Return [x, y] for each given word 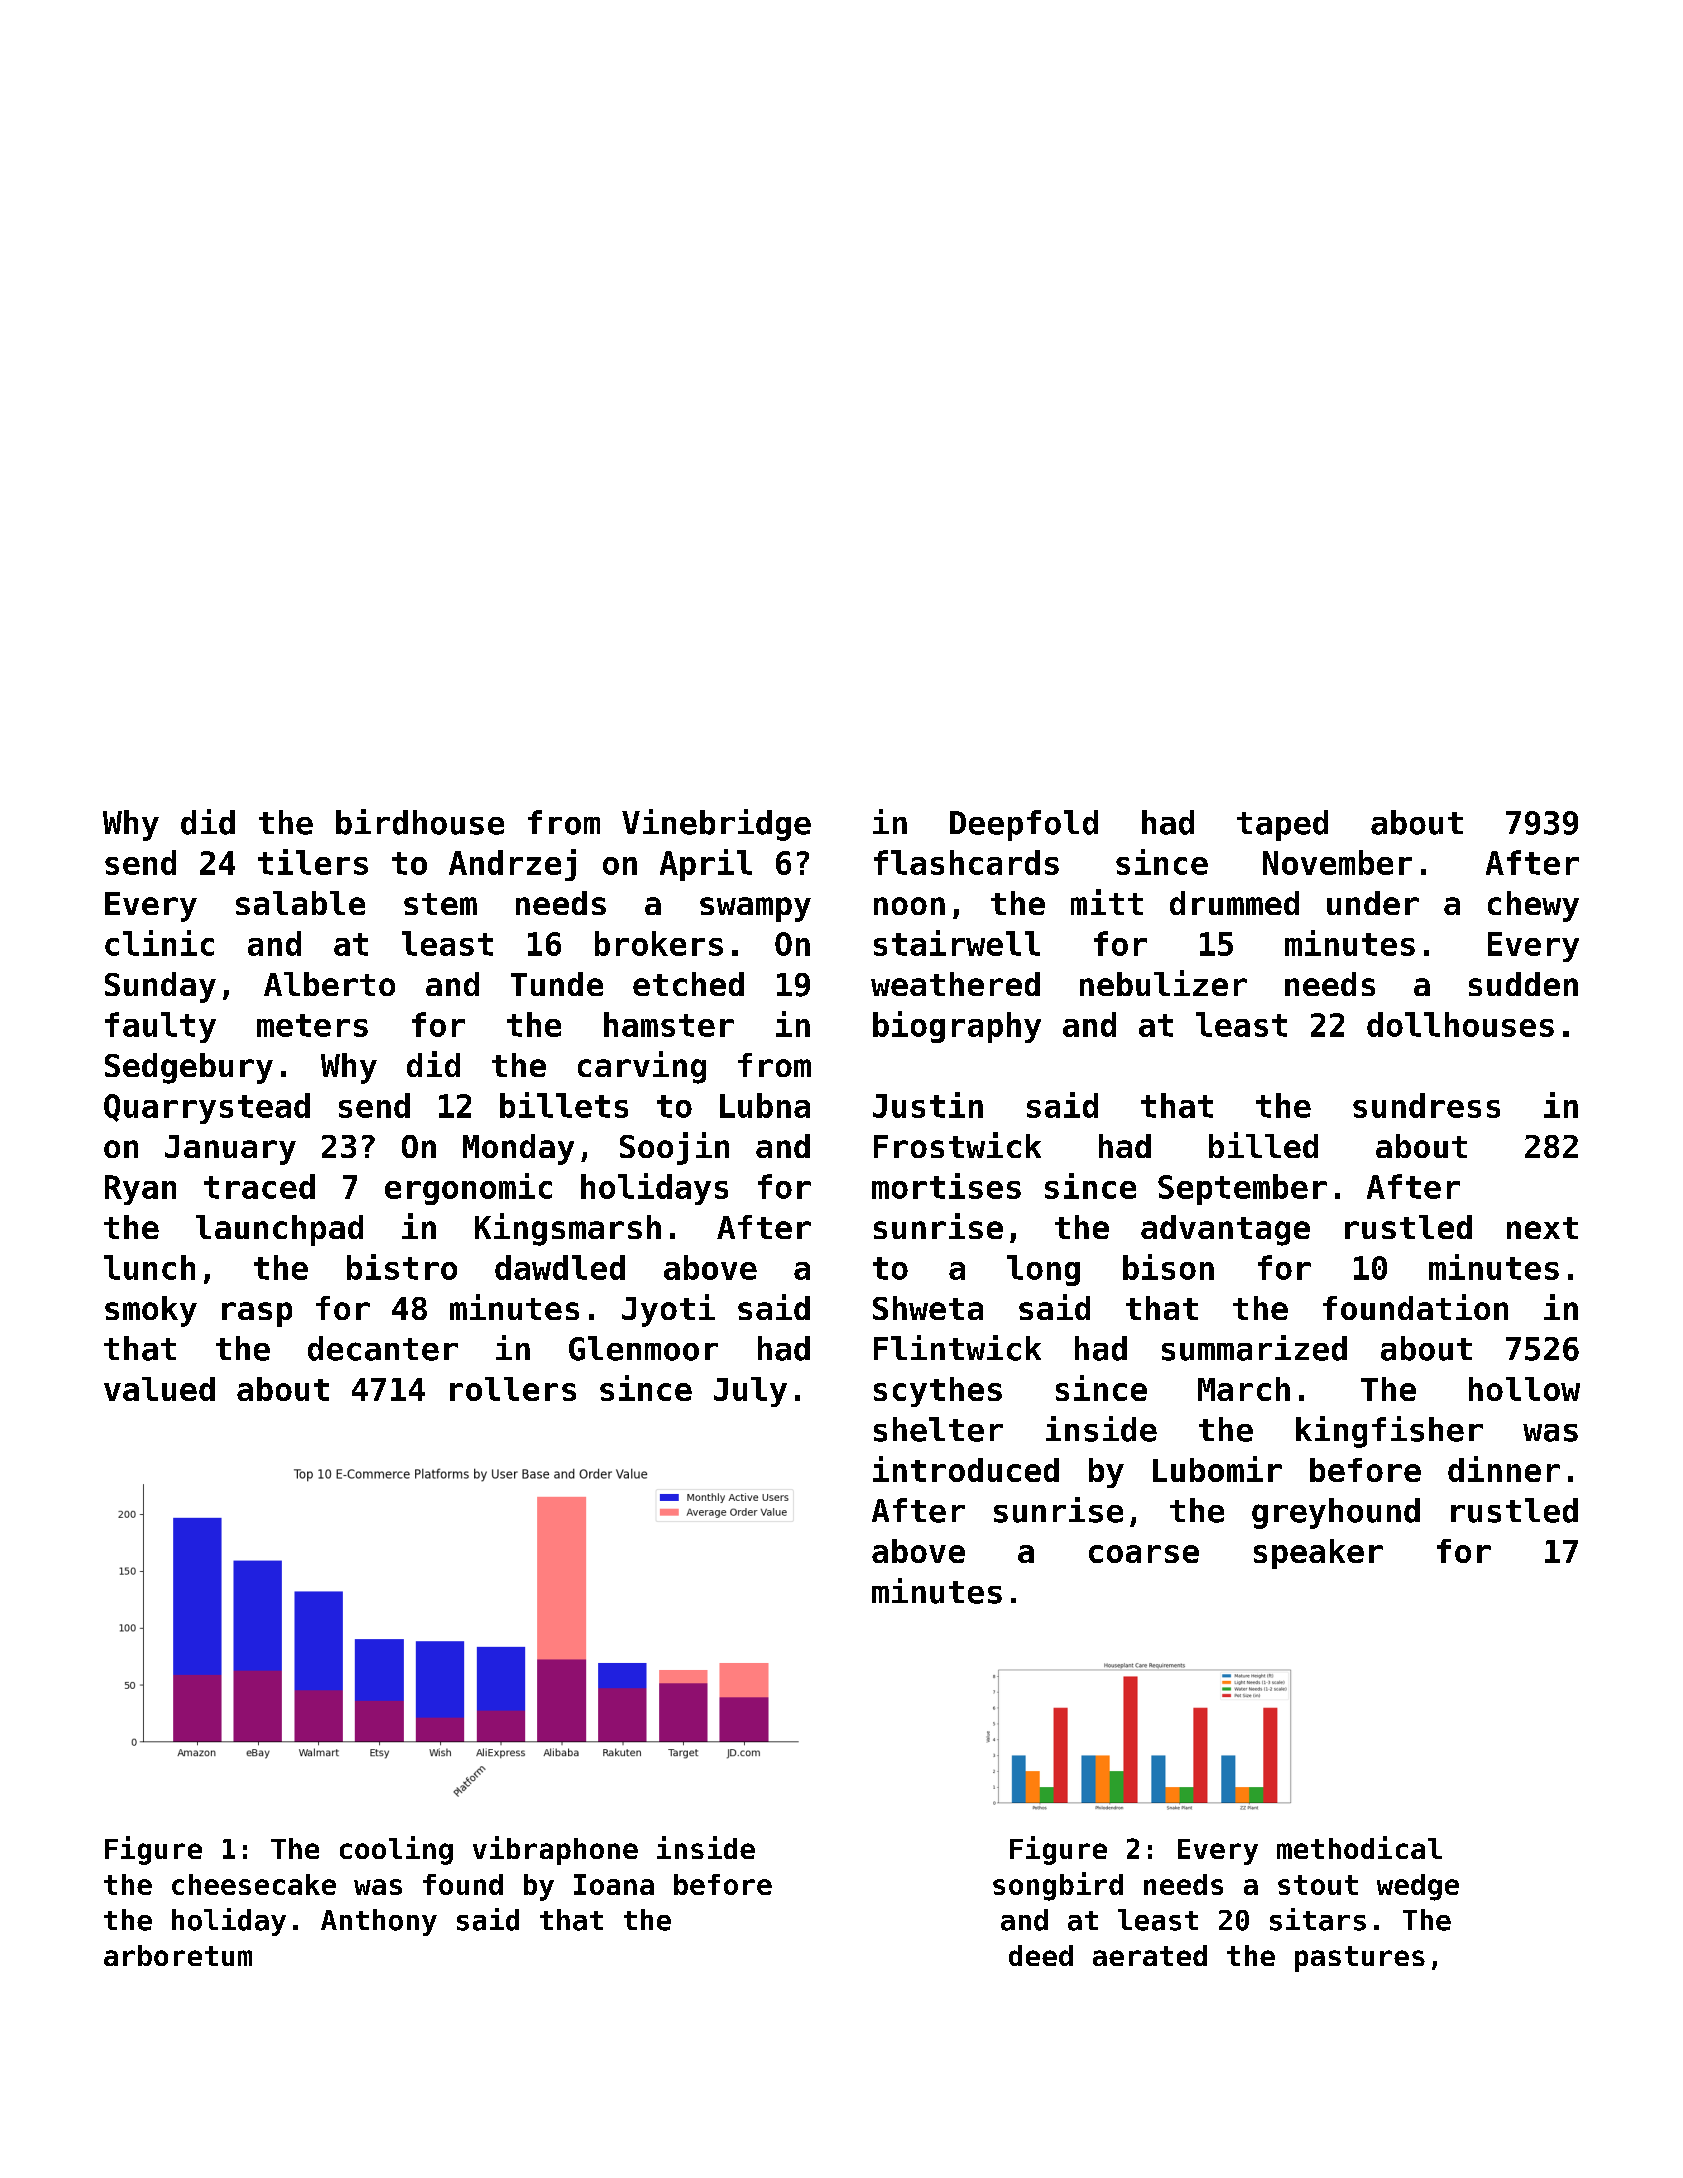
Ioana [614, 1884]
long [1043, 1270]
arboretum [178, 1955]
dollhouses [1460, 1024]
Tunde [557, 984]
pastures [1360, 1959]
